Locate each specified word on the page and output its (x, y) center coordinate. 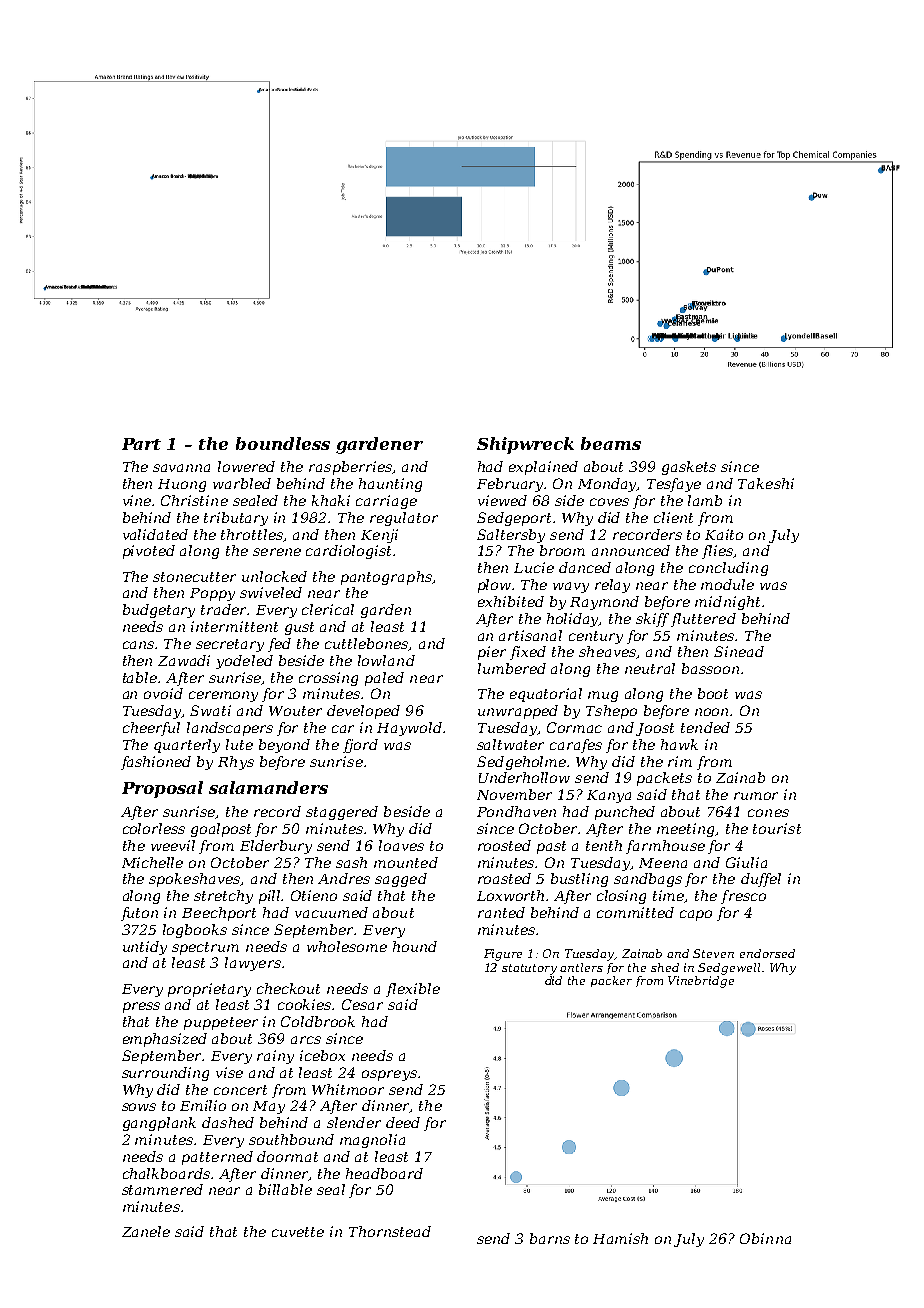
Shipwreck (525, 445)
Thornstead (390, 1231)
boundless (283, 443)
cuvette (298, 1232)
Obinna (765, 1238)
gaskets (689, 468)
